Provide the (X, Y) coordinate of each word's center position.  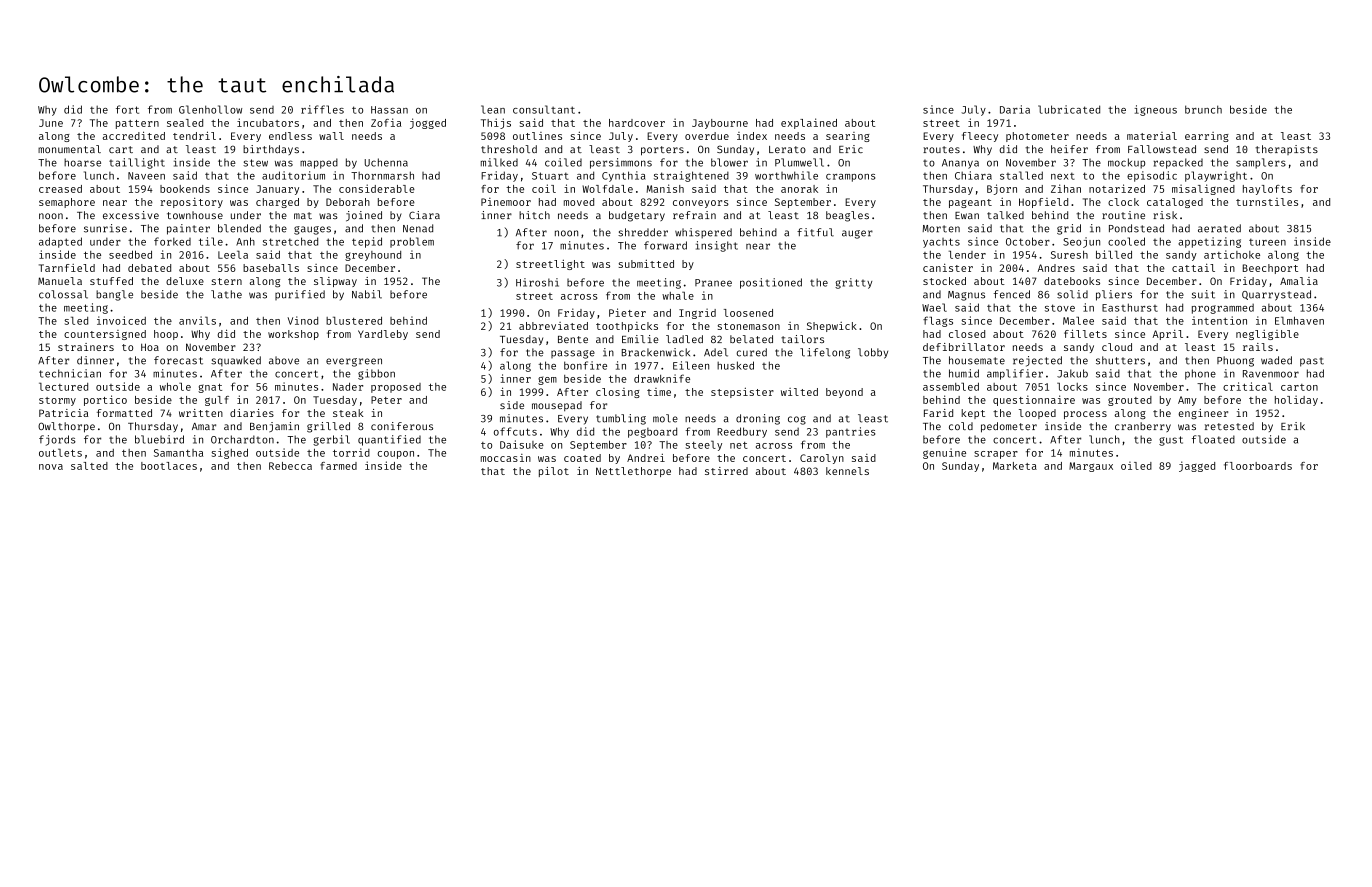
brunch (1203, 109)
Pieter (627, 312)
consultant (544, 109)
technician (70, 373)
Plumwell (799, 162)
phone (1200, 374)
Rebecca (290, 466)
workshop (293, 335)
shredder (643, 232)
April (1168, 335)
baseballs (271, 268)
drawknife (662, 378)
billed (1114, 254)
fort (127, 109)
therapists (1286, 150)
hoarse (82, 162)
